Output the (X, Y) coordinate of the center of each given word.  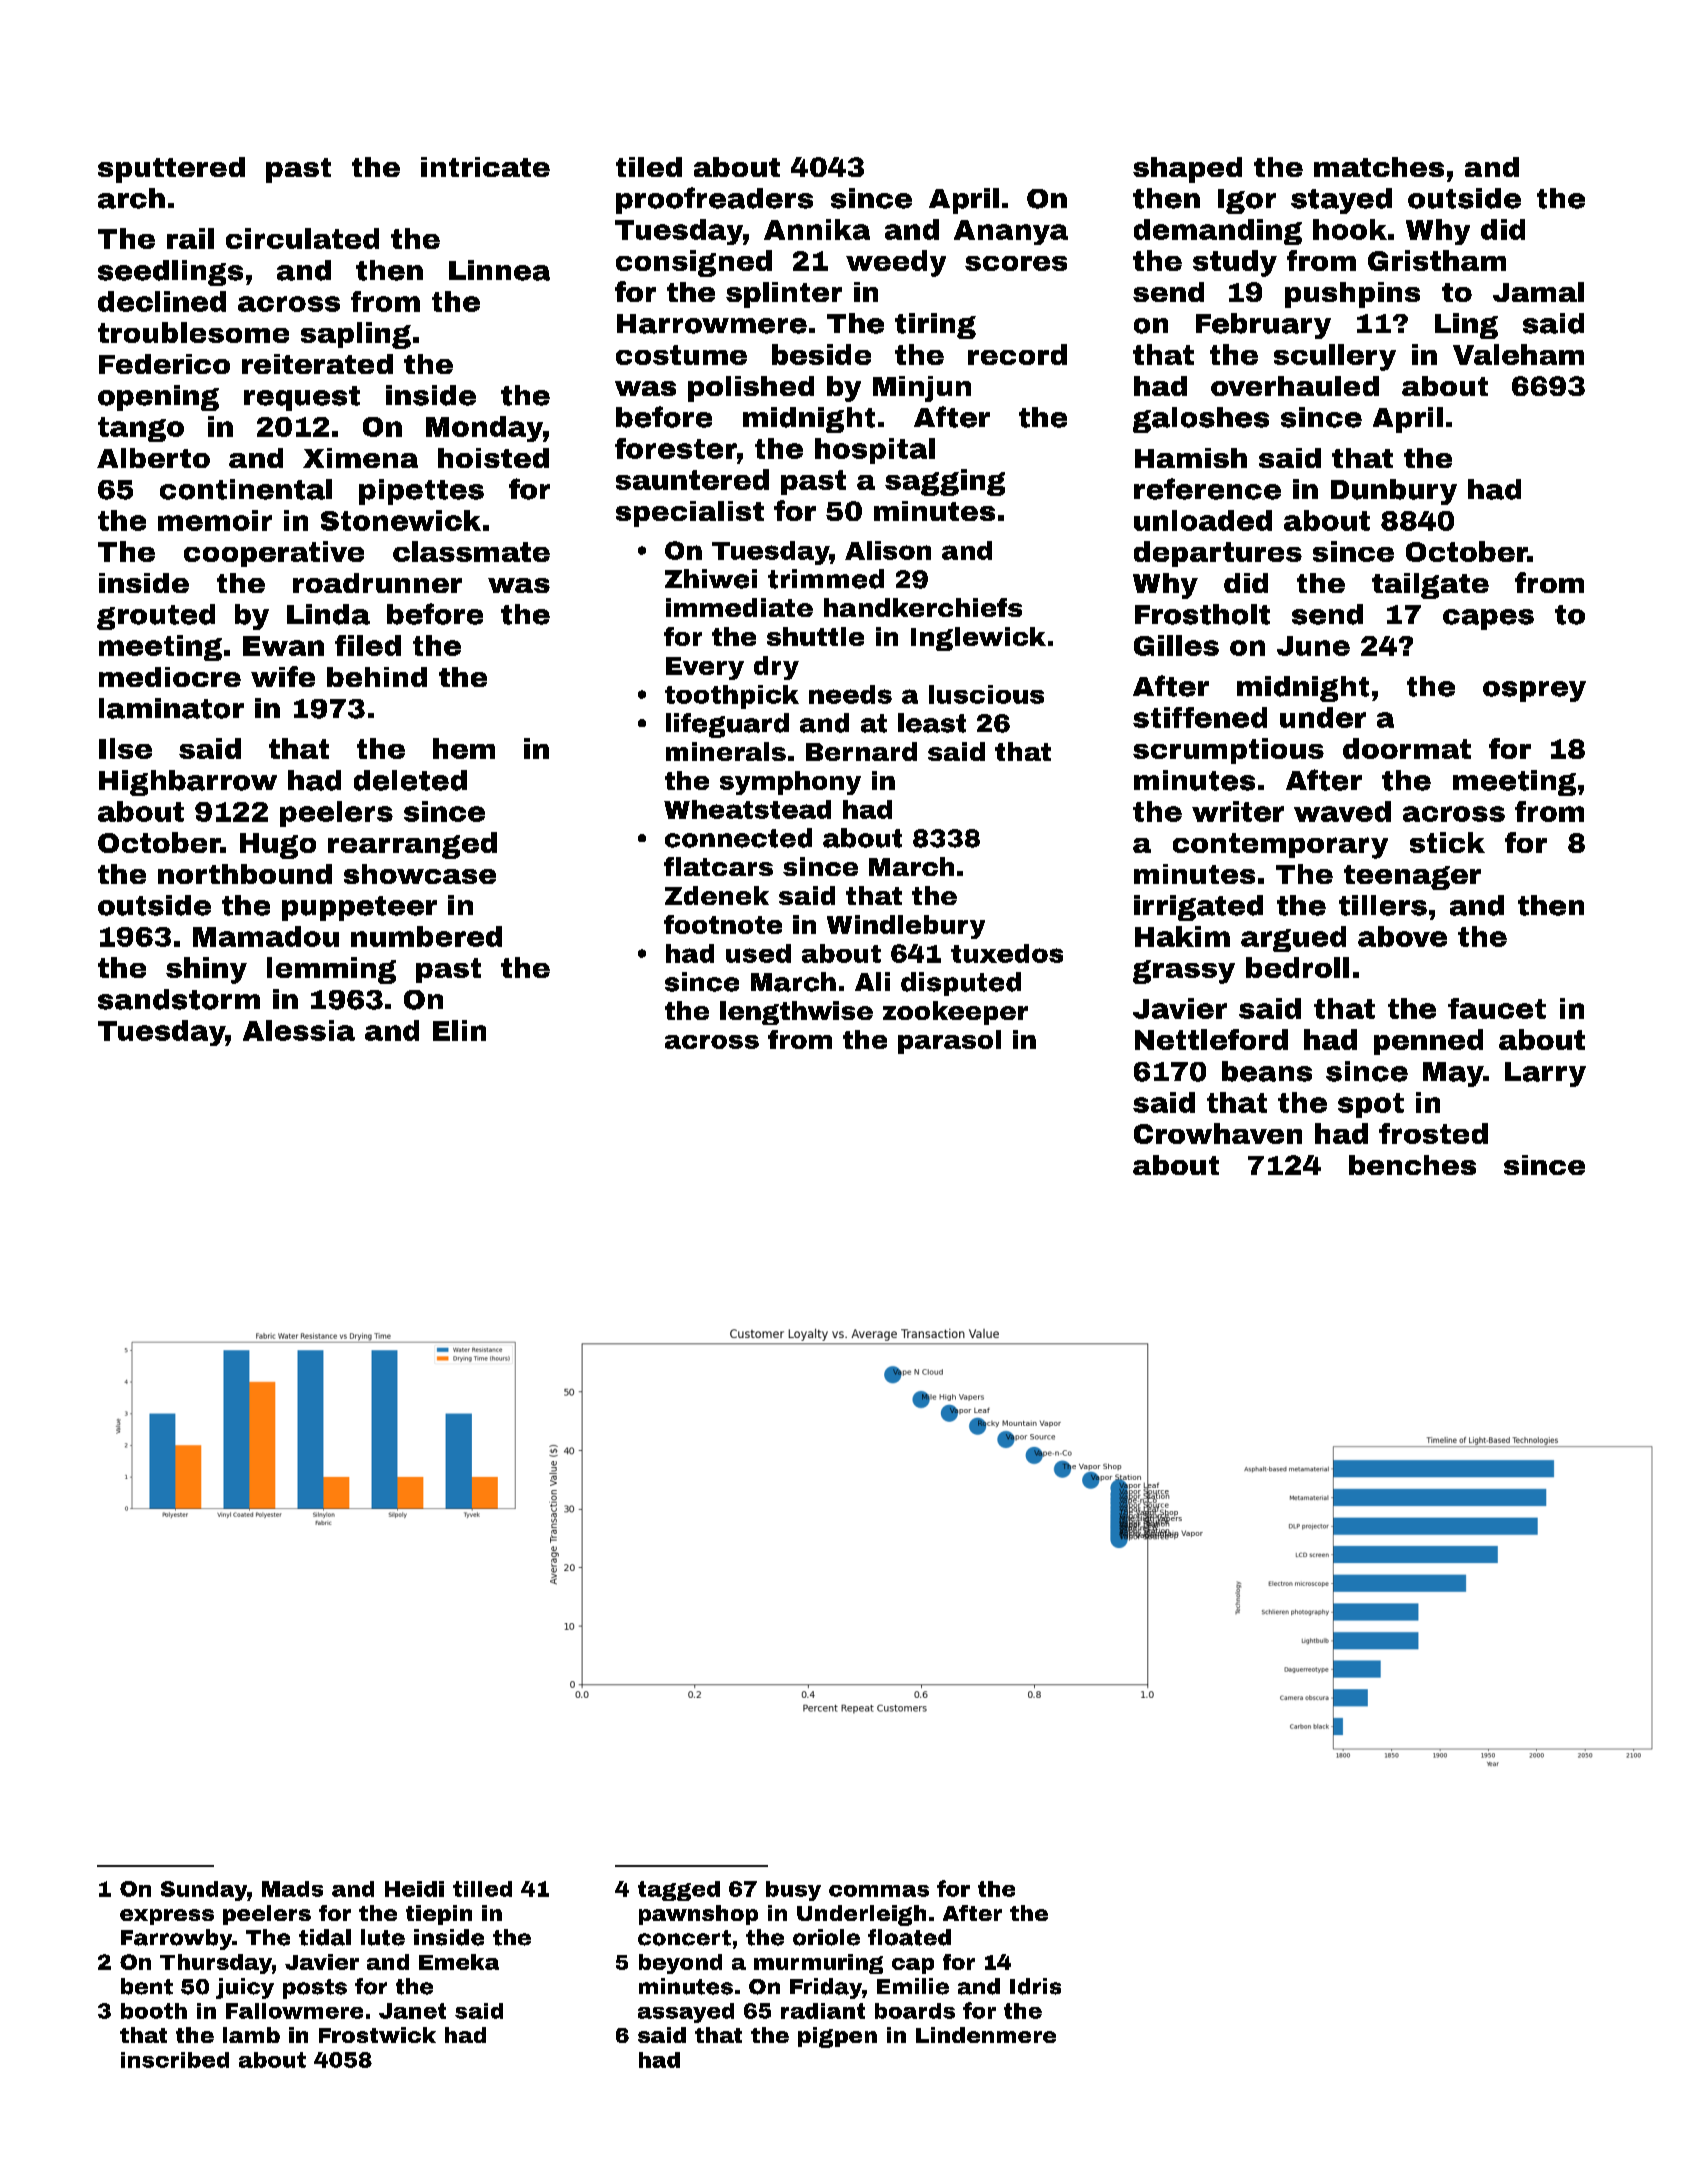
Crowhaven (1218, 1133)
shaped (1187, 170)
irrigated (1198, 908)
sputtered (171, 170)
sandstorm (179, 999)
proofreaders (714, 200)
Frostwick (377, 2035)
